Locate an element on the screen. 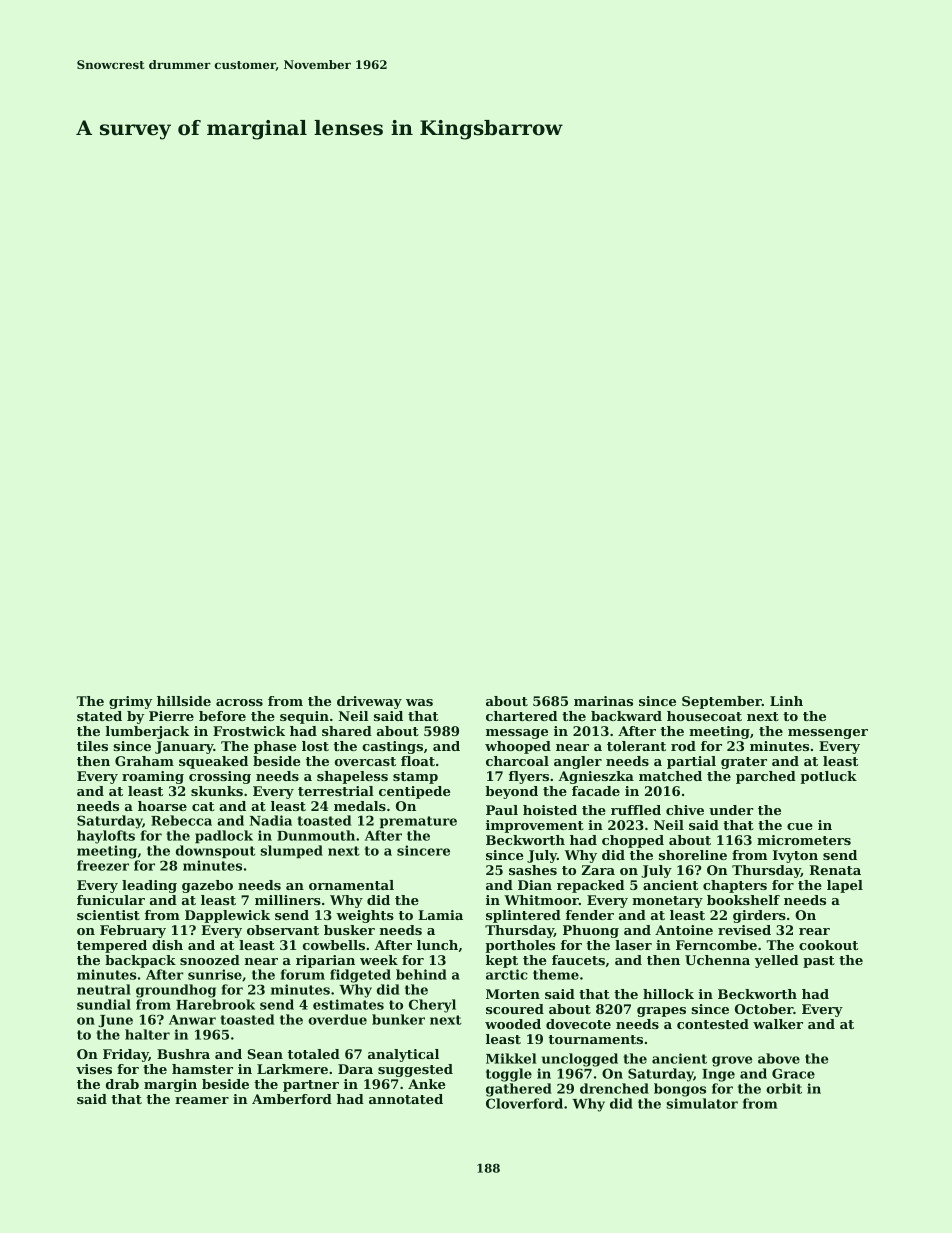  Lamia is located at coordinates (440, 915).
